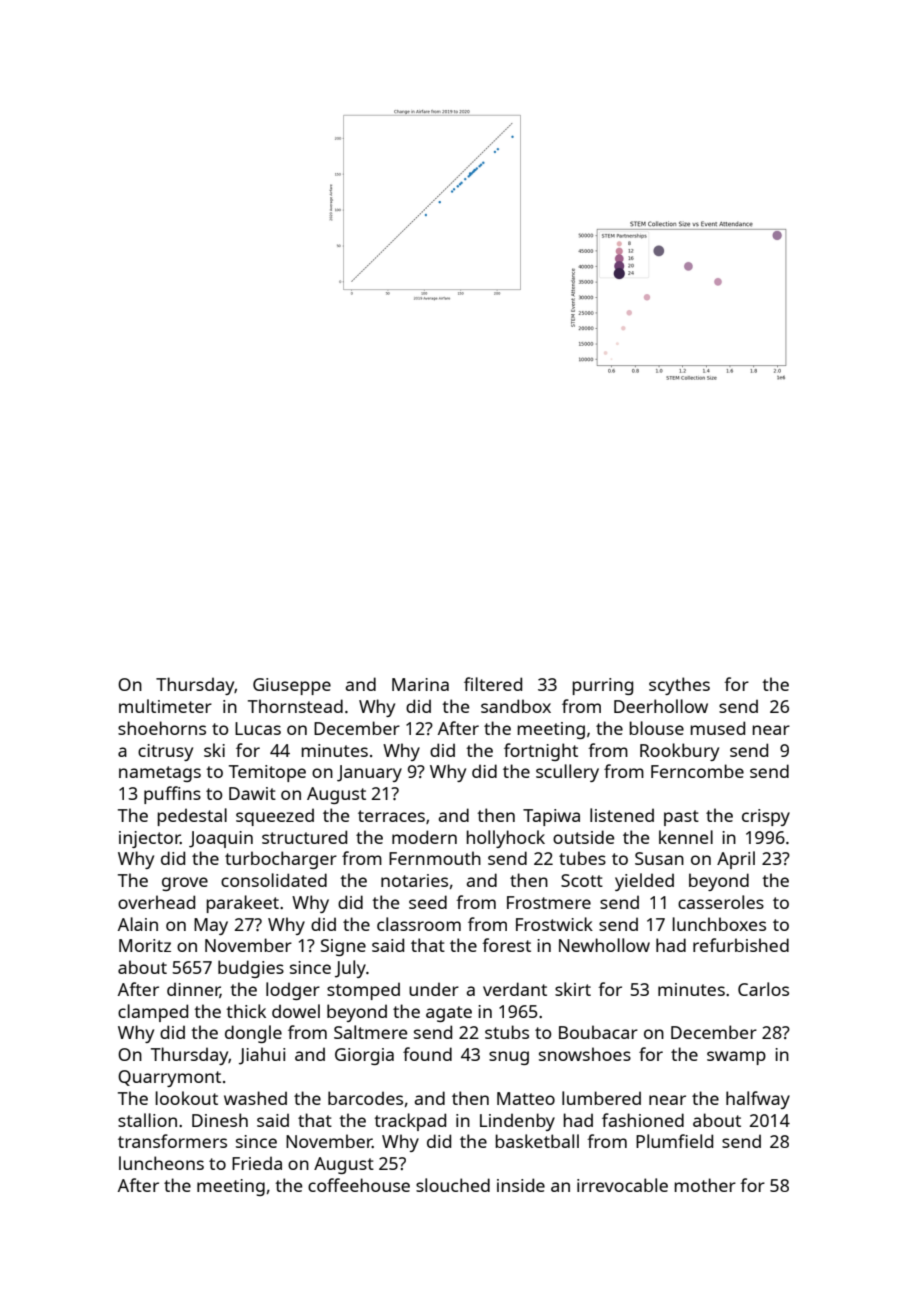 This screenshot has width=908, height=1316. I want to click on coffeehouse, so click(359, 1185).
